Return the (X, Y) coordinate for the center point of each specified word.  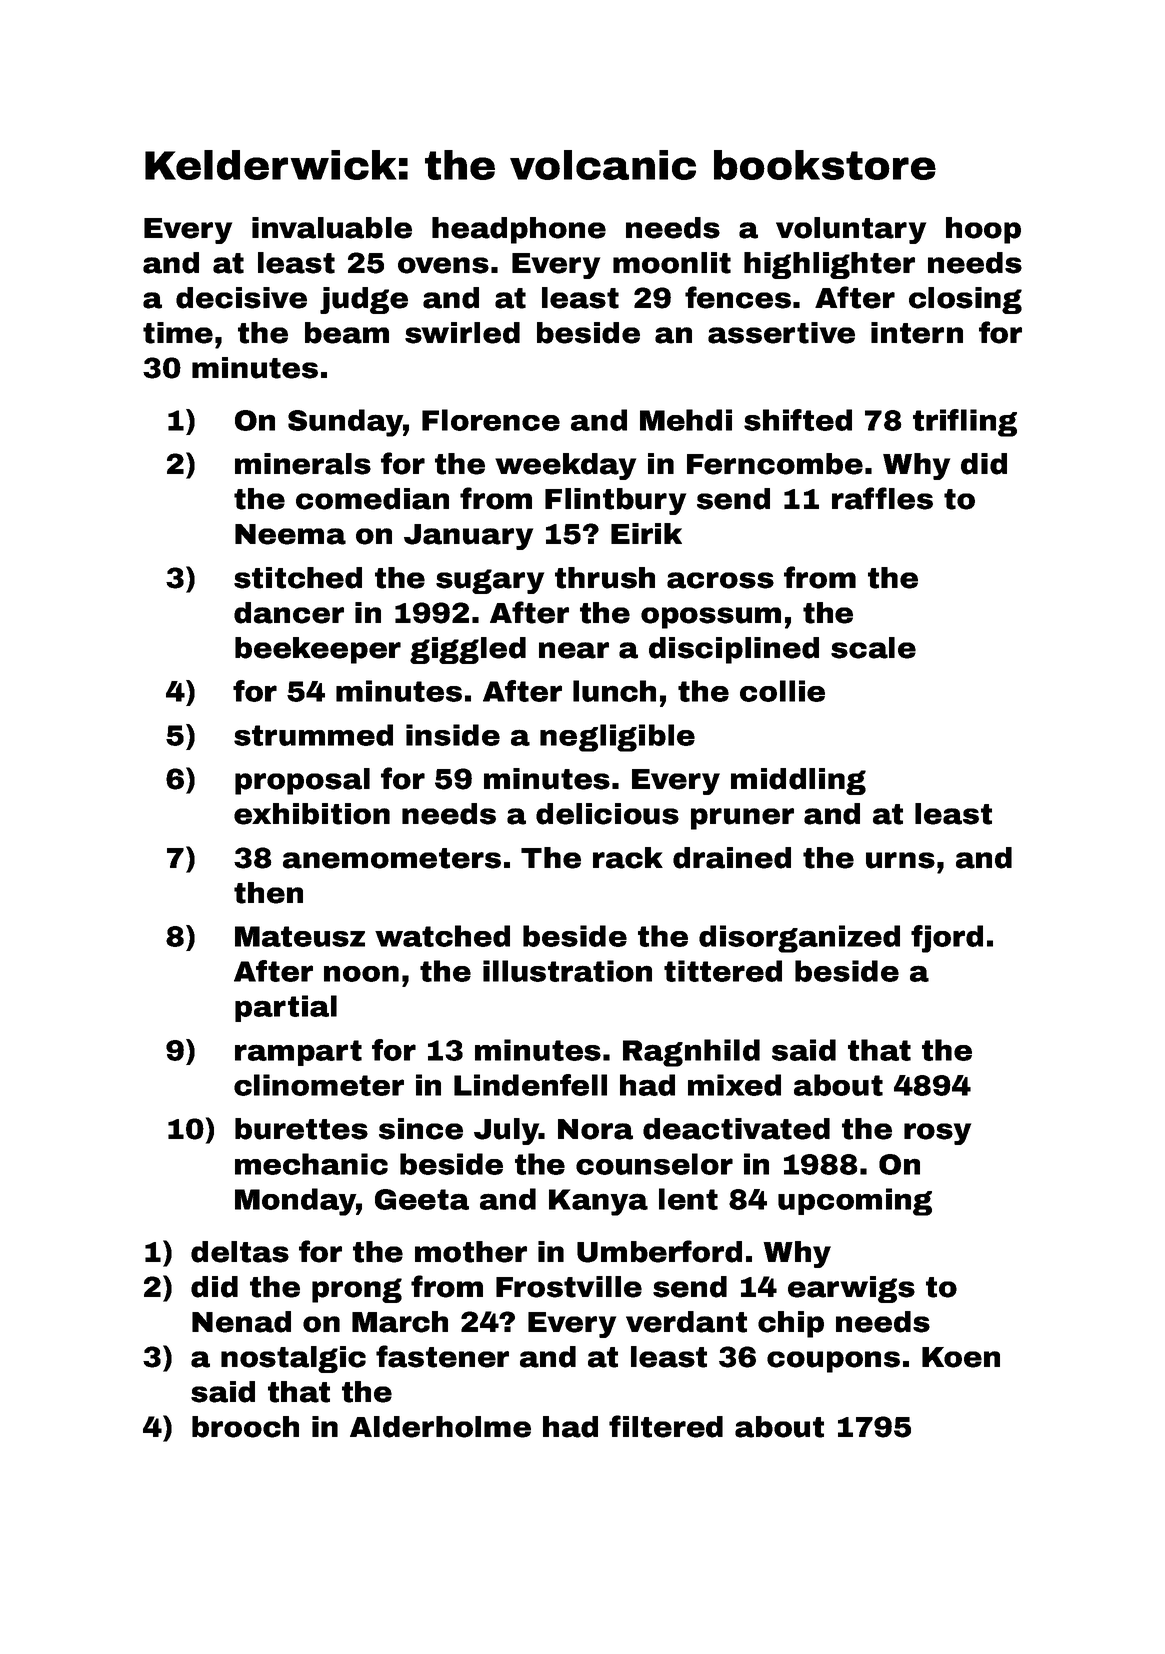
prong (357, 1290)
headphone (519, 230)
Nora (595, 1129)
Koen (961, 1357)
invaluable (332, 228)
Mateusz (300, 936)
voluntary (851, 230)
